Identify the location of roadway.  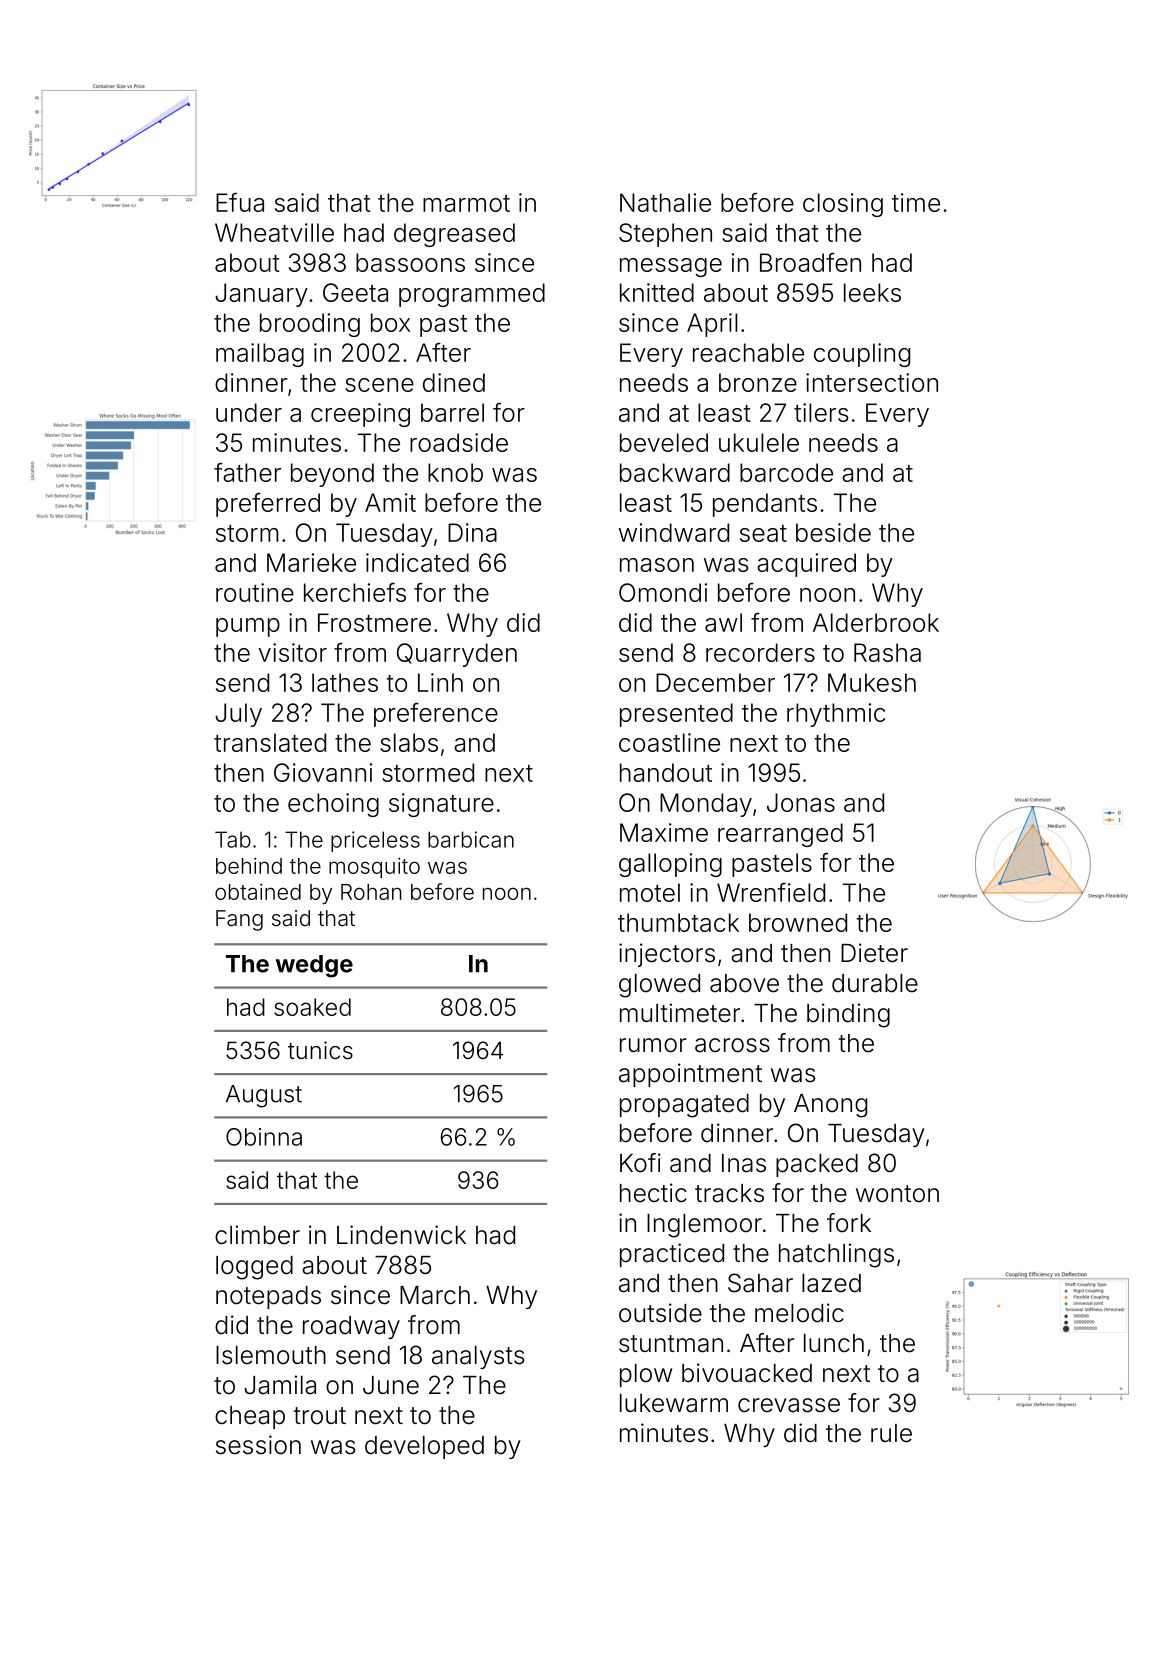
(351, 1327).
